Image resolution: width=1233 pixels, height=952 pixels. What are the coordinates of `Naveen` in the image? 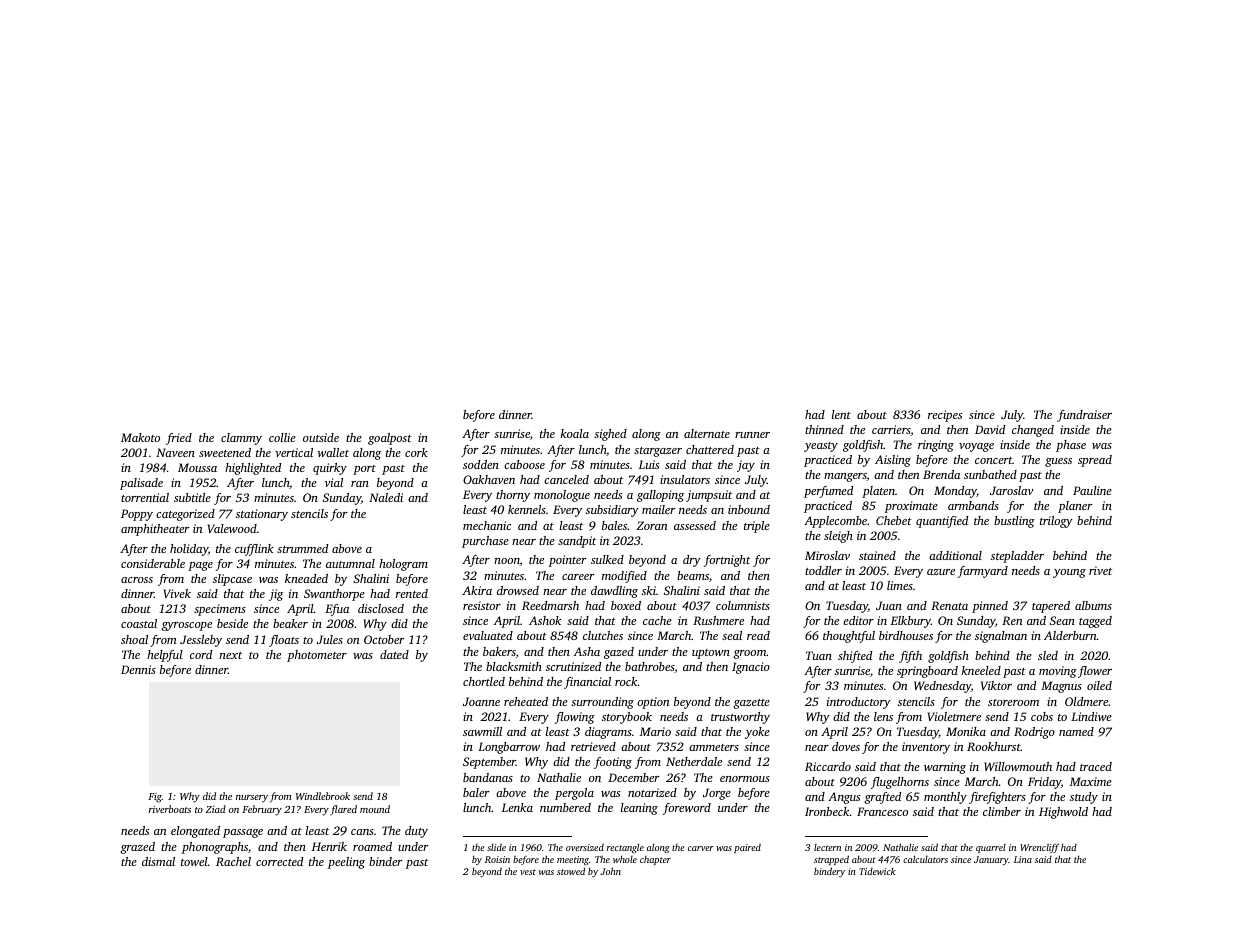 It's located at (175, 452).
